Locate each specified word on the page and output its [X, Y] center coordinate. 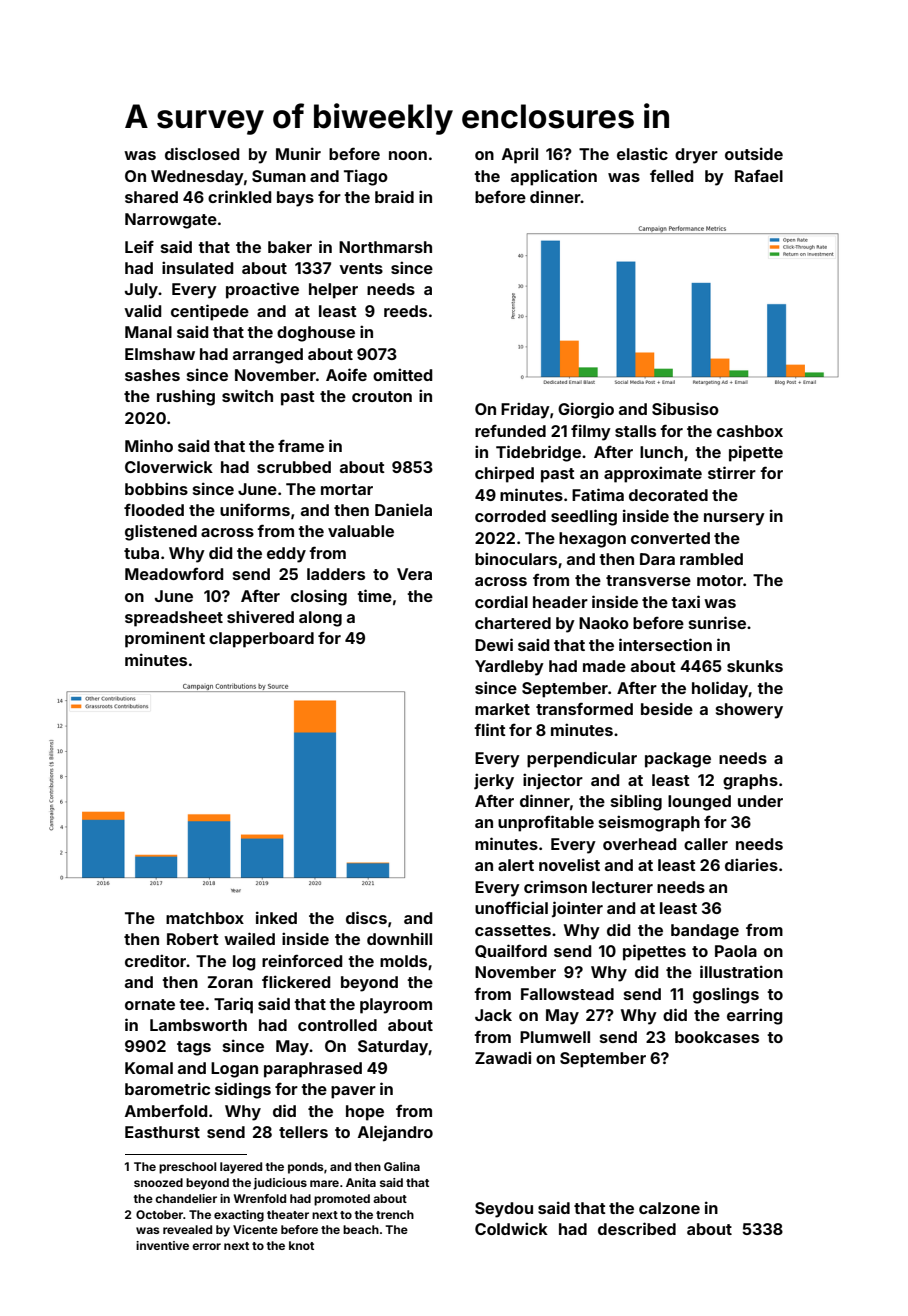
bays [295, 199]
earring [755, 1016]
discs [366, 917]
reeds [405, 311]
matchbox [205, 918]
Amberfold [166, 1110]
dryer [696, 156]
